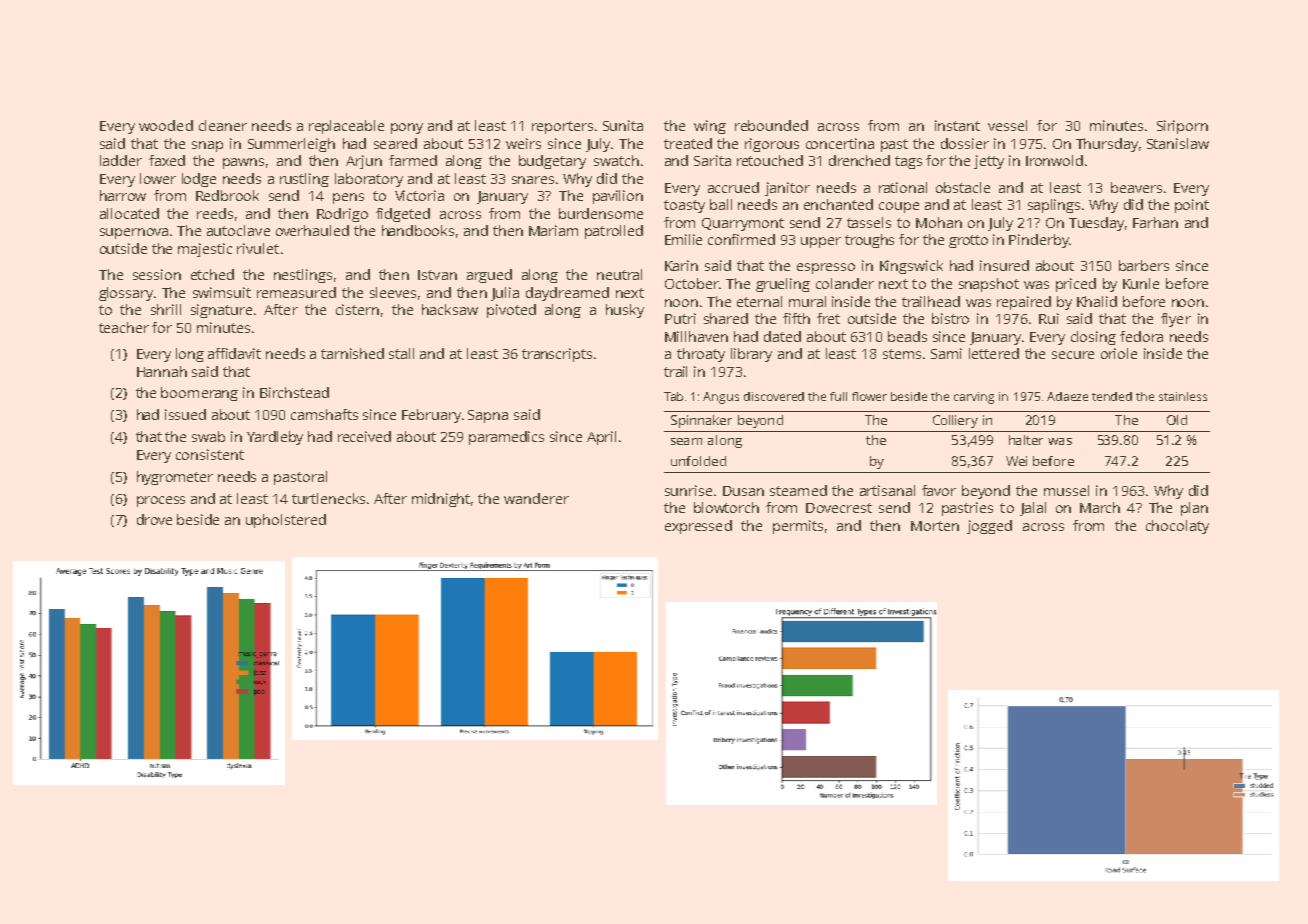 The height and width of the image is (924, 1308). Describe the element at coordinates (275, 438) in the image. I see `Yardleby` at that location.
